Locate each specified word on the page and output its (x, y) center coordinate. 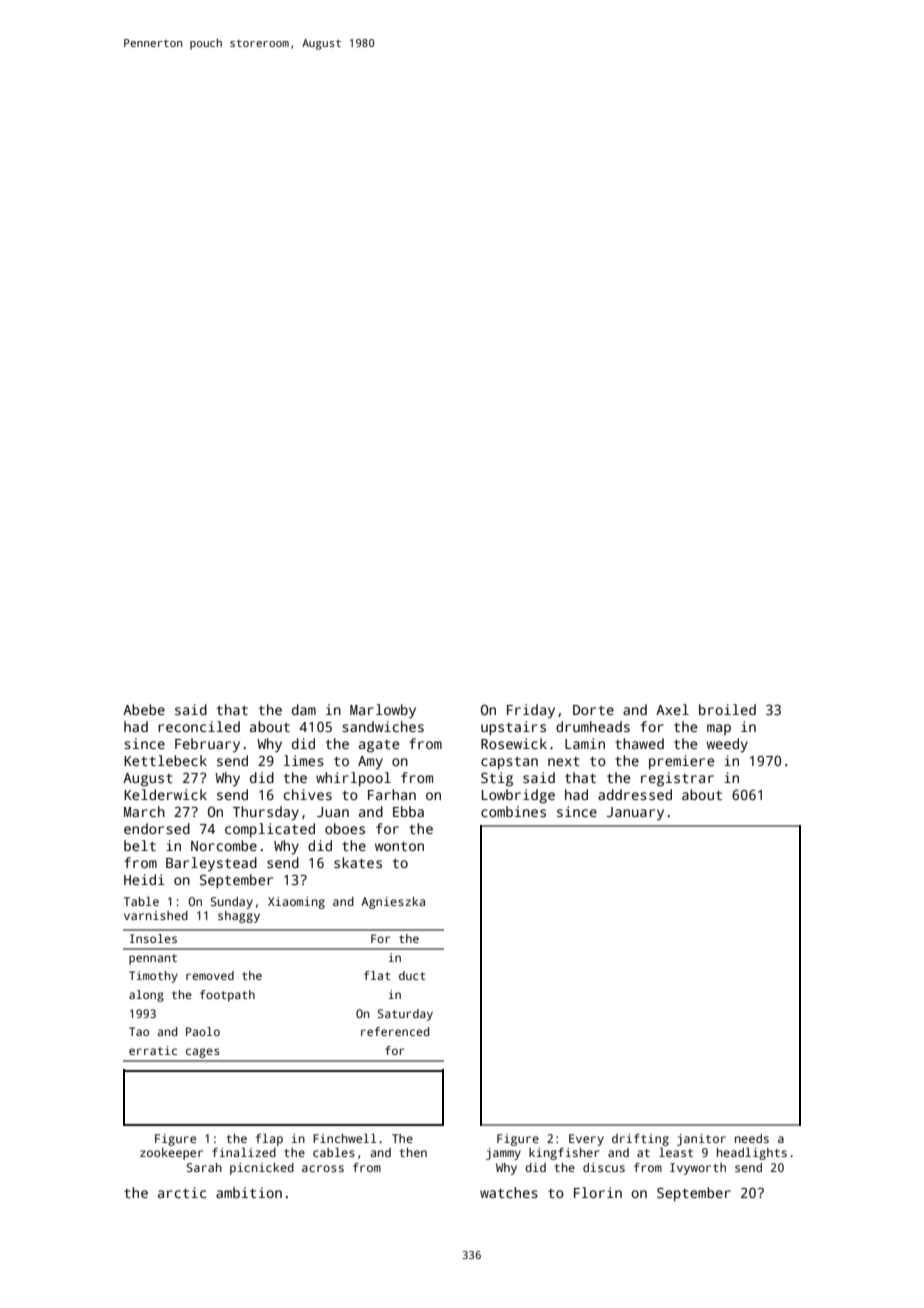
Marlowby (383, 711)
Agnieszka (393, 903)
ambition (249, 1192)
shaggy (239, 917)
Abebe (144, 709)
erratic (153, 1050)
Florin (598, 1192)
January (635, 814)
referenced (395, 1031)
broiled (727, 709)
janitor (701, 1140)
